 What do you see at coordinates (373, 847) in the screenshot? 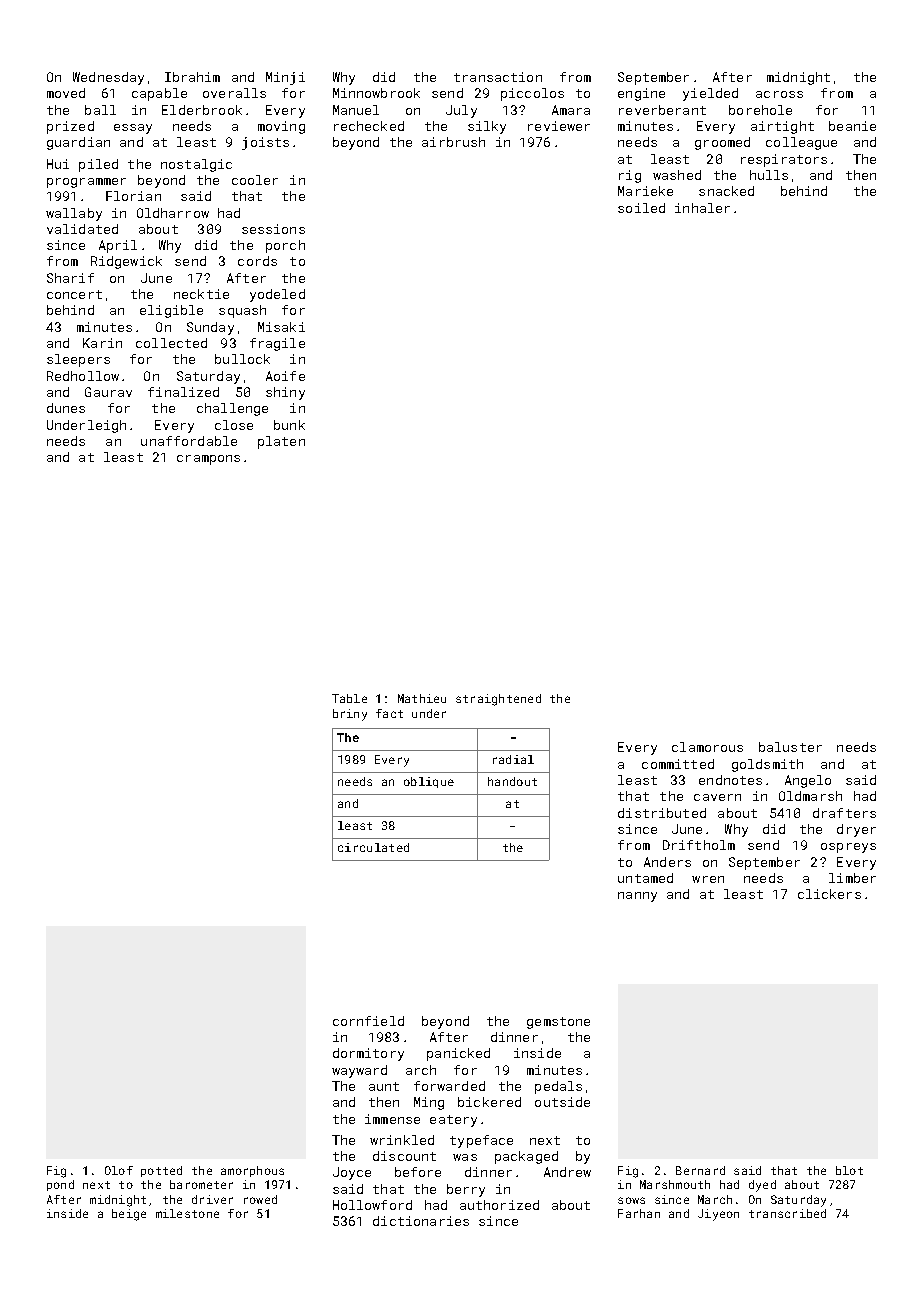
I see `circulated` at bounding box center [373, 847].
